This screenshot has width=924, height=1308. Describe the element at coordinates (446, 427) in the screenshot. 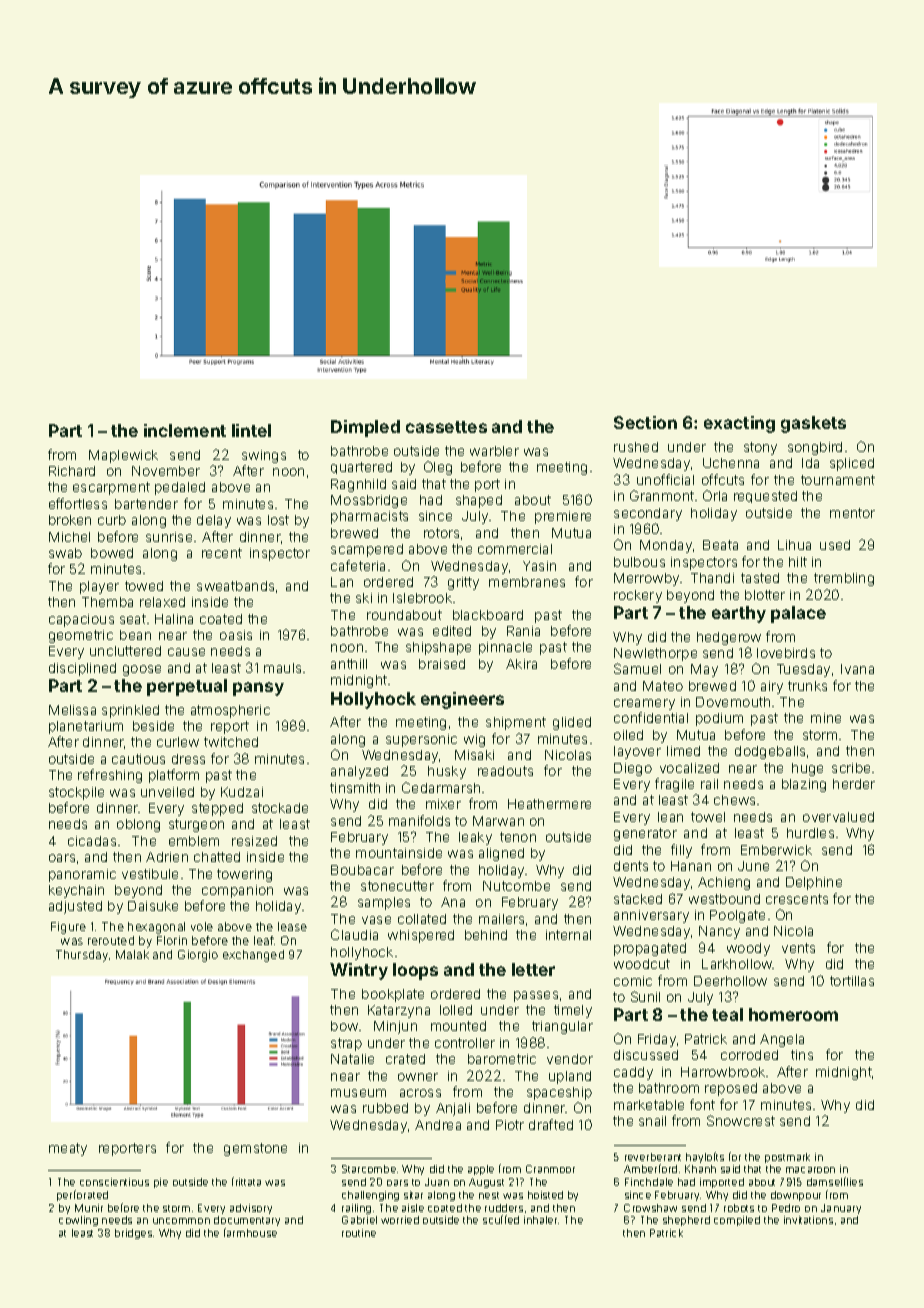

I see `cassettes` at that location.
